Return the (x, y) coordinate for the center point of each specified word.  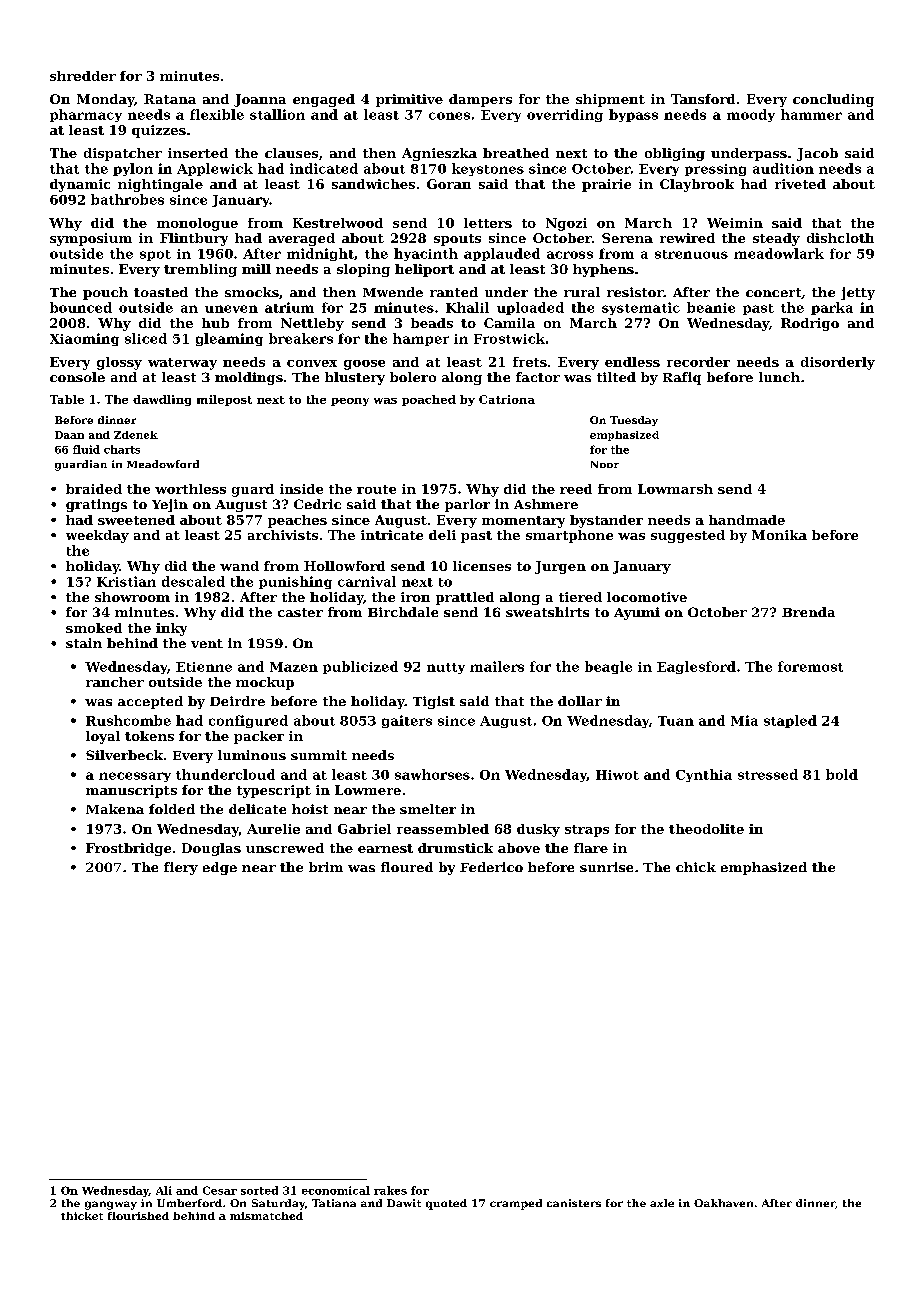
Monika (779, 535)
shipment (610, 100)
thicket (82, 1216)
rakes (390, 1190)
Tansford (703, 99)
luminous (252, 755)
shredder (83, 76)
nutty (446, 668)
